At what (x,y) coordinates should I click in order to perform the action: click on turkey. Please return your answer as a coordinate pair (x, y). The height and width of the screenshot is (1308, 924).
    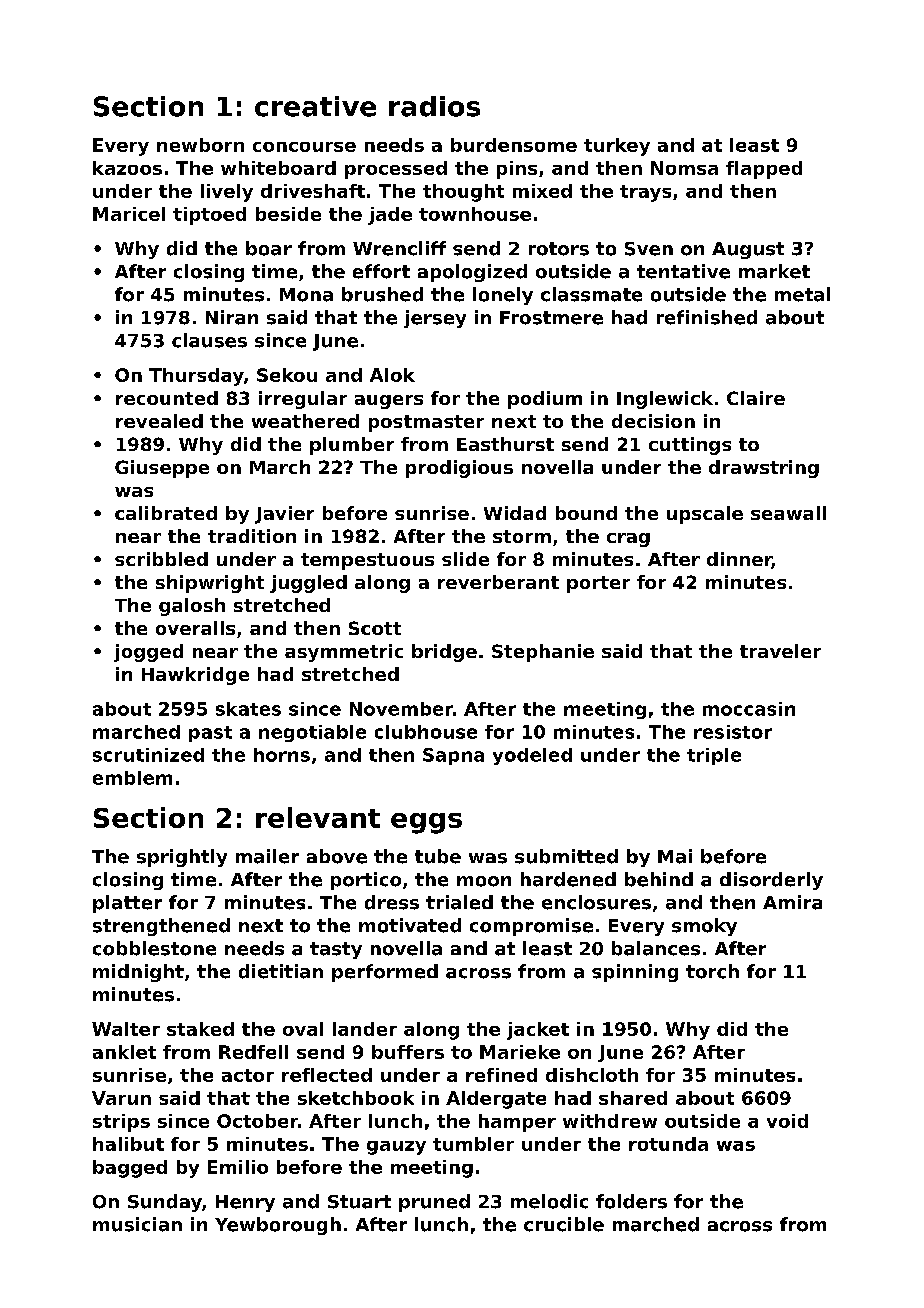
    Looking at the image, I should click on (617, 147).
